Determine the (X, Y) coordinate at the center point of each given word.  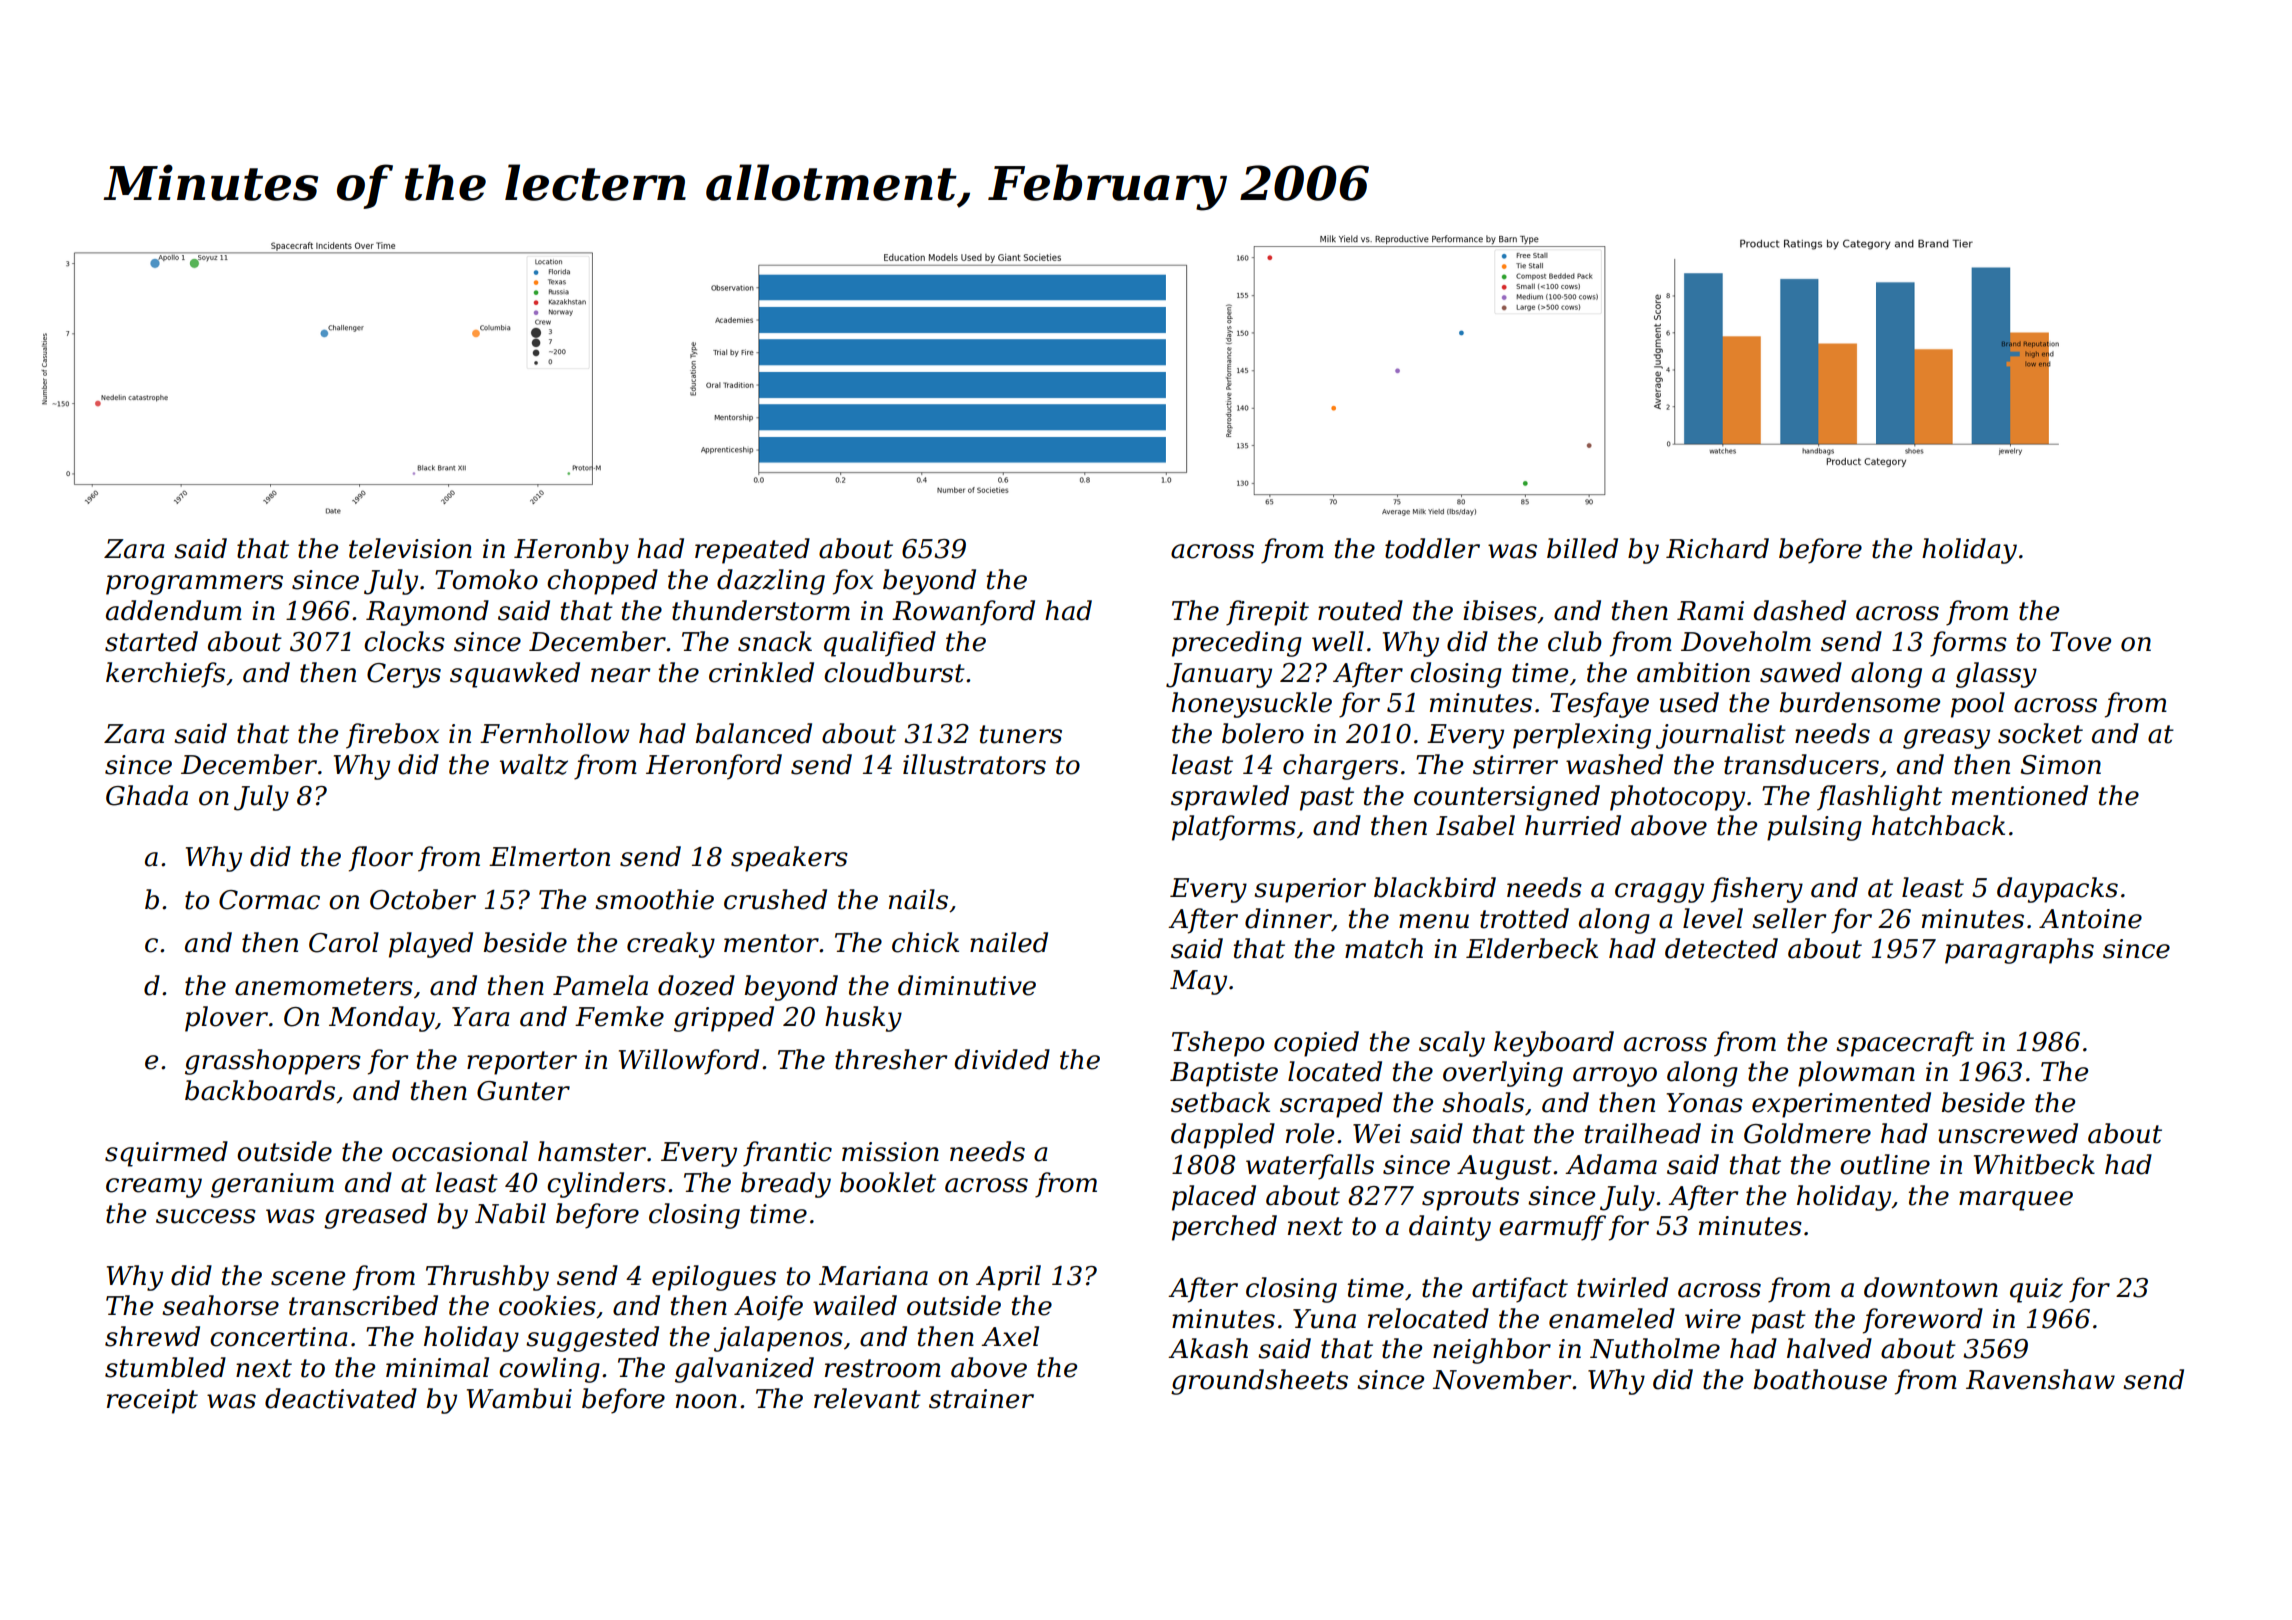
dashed (1800, 610)
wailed (855, 1305)
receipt (152, 1401)
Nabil (510, 1213)
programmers (194, 585)
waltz (534, 764)
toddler (1432, 548)
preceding (1237, 644)
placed (1214, 1198)
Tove (2080, 642)
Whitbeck (2034, 1164)
